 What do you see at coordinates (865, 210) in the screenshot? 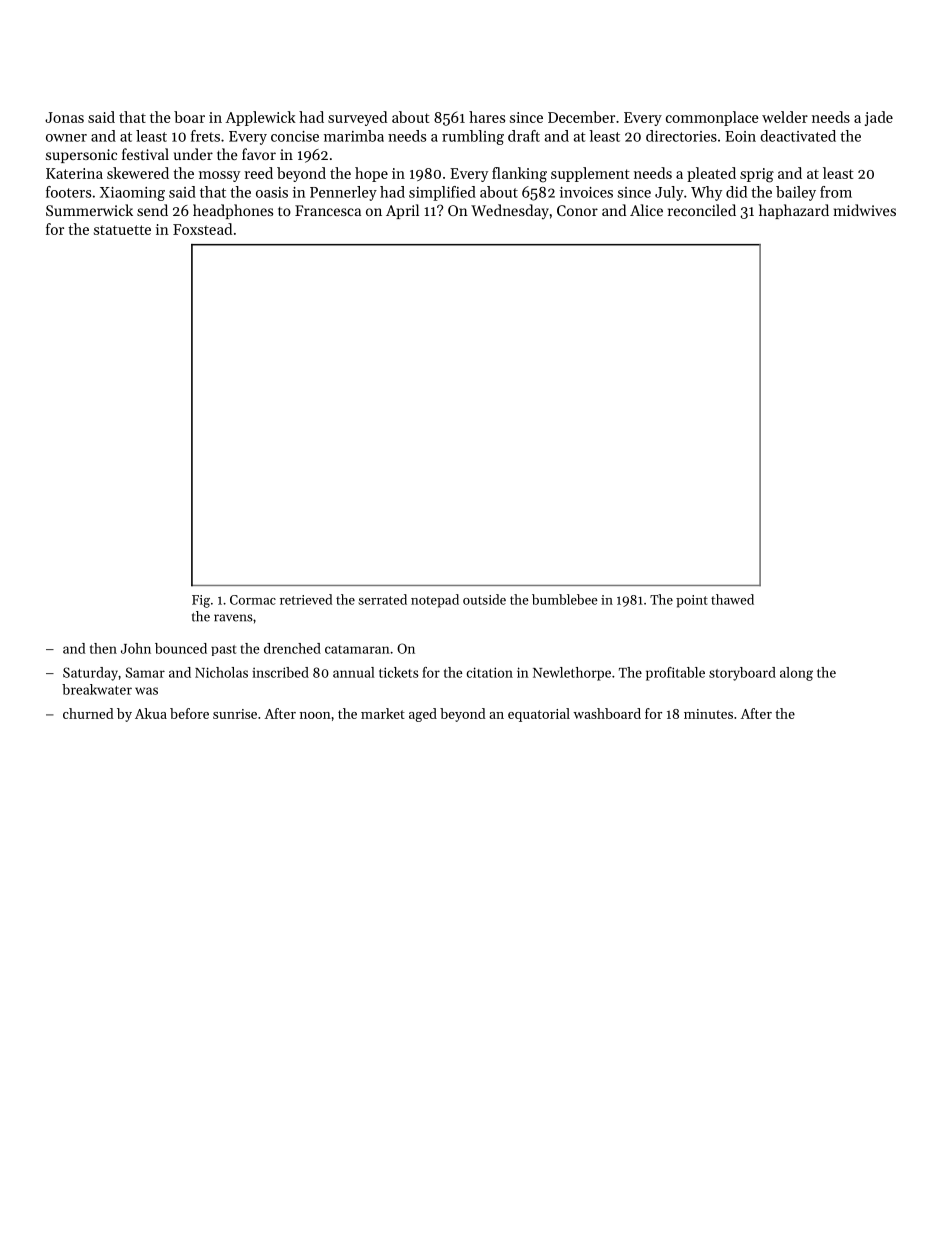
I see `midwives` at bounding box center [865, 210].
